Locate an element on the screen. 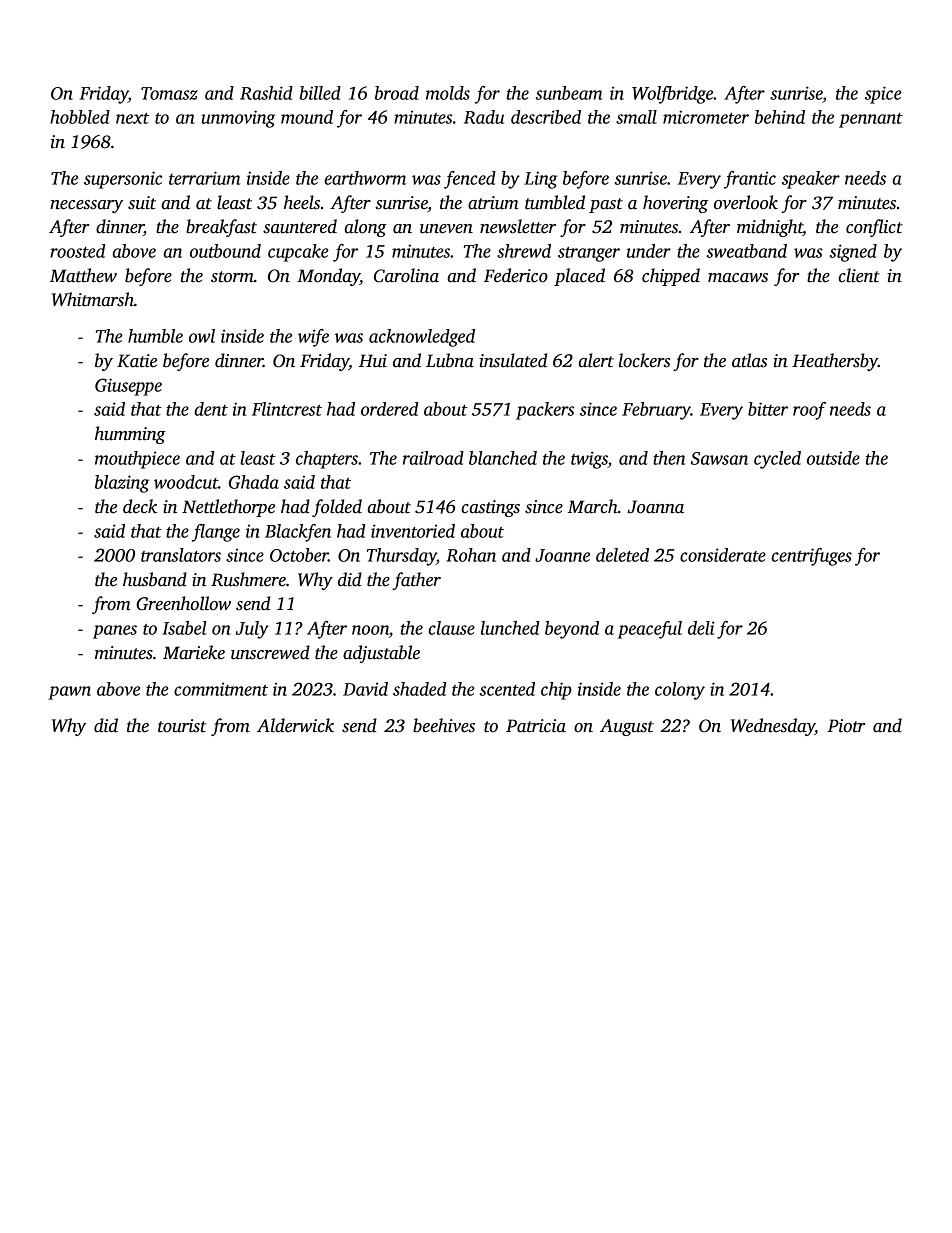  Rashid is located at coordinates (266, 93).
